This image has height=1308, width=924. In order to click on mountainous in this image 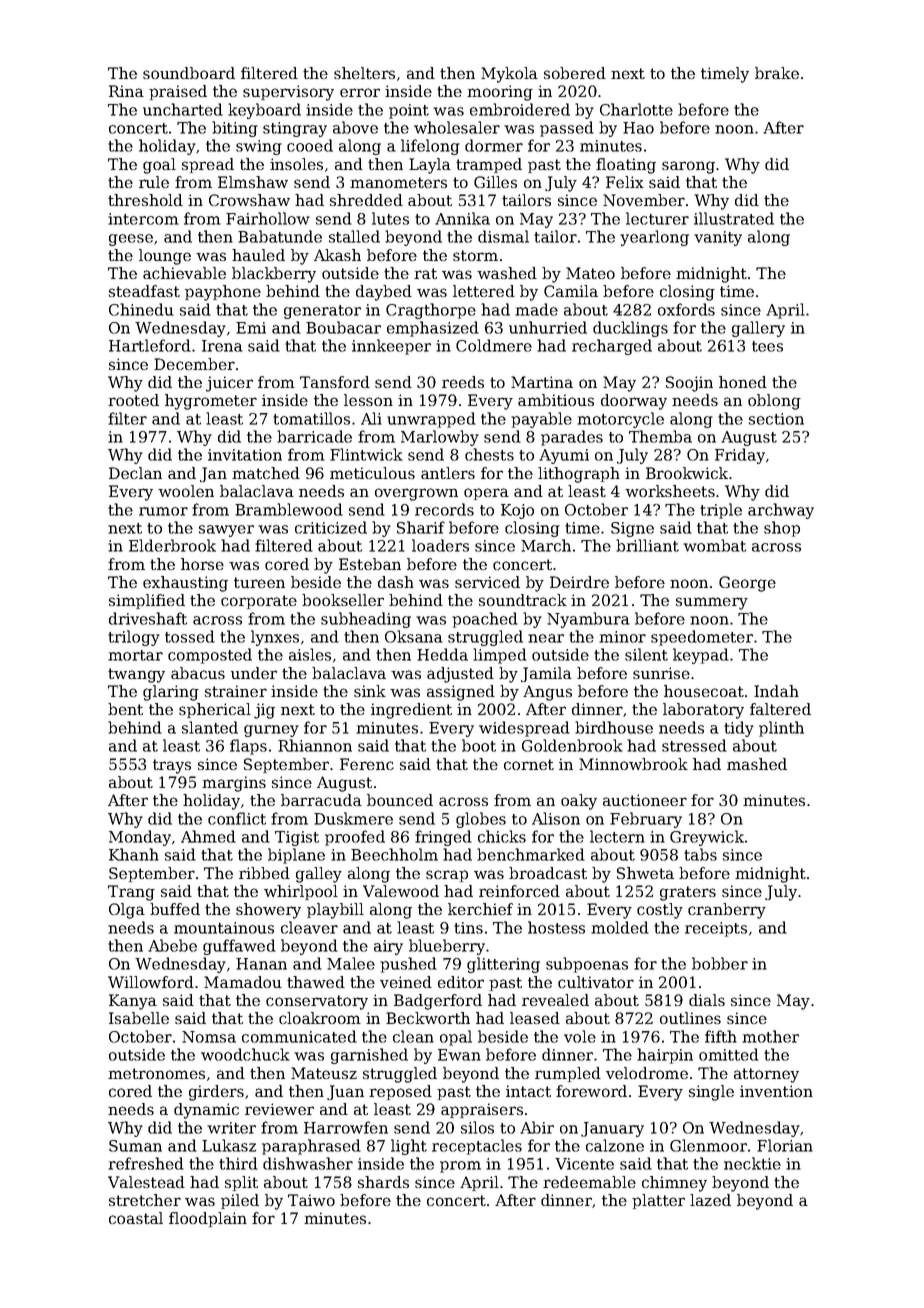, I will do `click(224, 928)`.
